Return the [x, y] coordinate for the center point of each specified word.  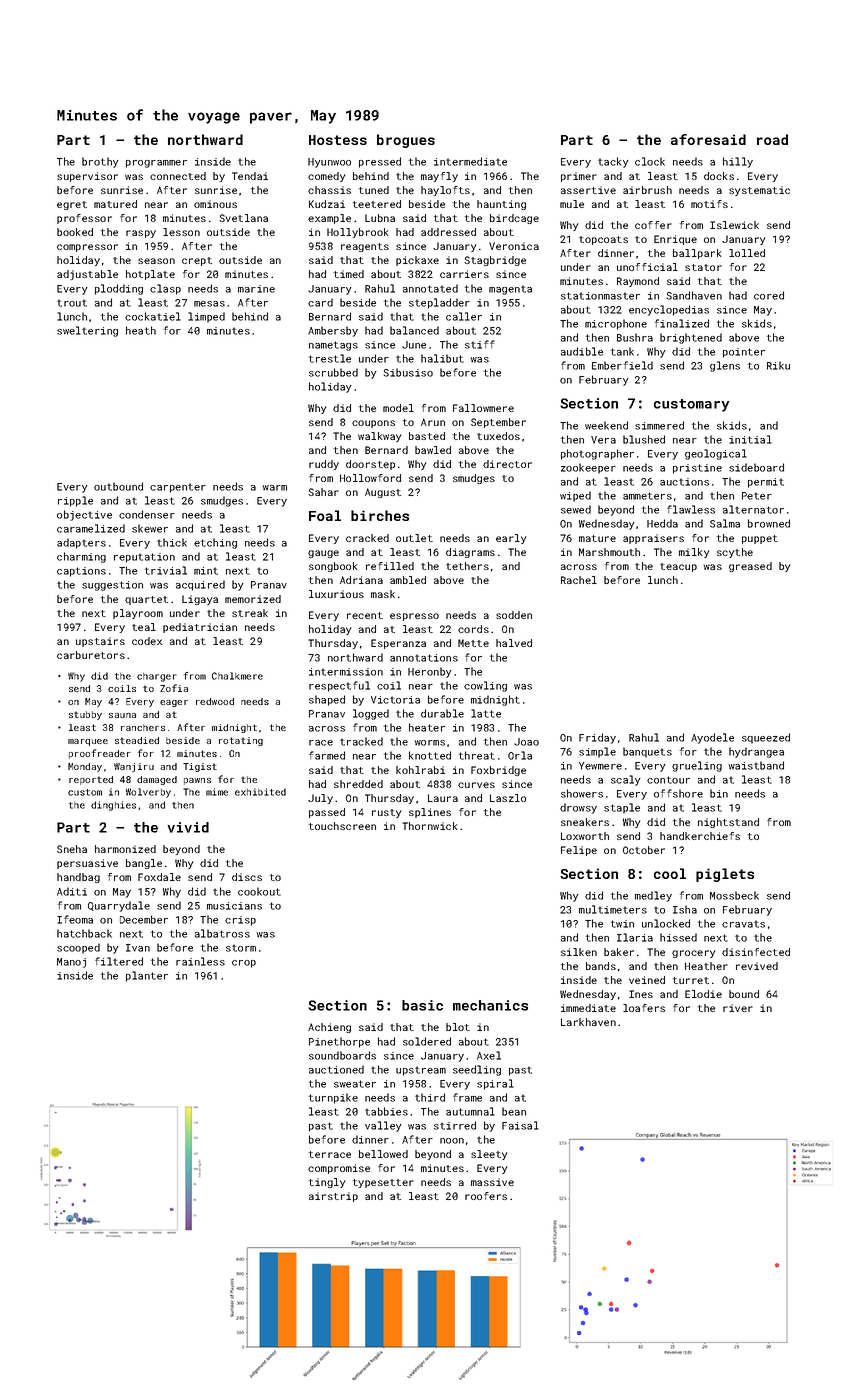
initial [750, 439]
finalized [682, 323]
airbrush [647, 190]
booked [75, 232]
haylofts [445, 191]
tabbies [386, 1111]
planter [147, 976]
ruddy [324, 465]
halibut [442, 358]
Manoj [71, 963]
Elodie [703, 994]
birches [380, 515]
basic [422, 1005]
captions [81, 572]
